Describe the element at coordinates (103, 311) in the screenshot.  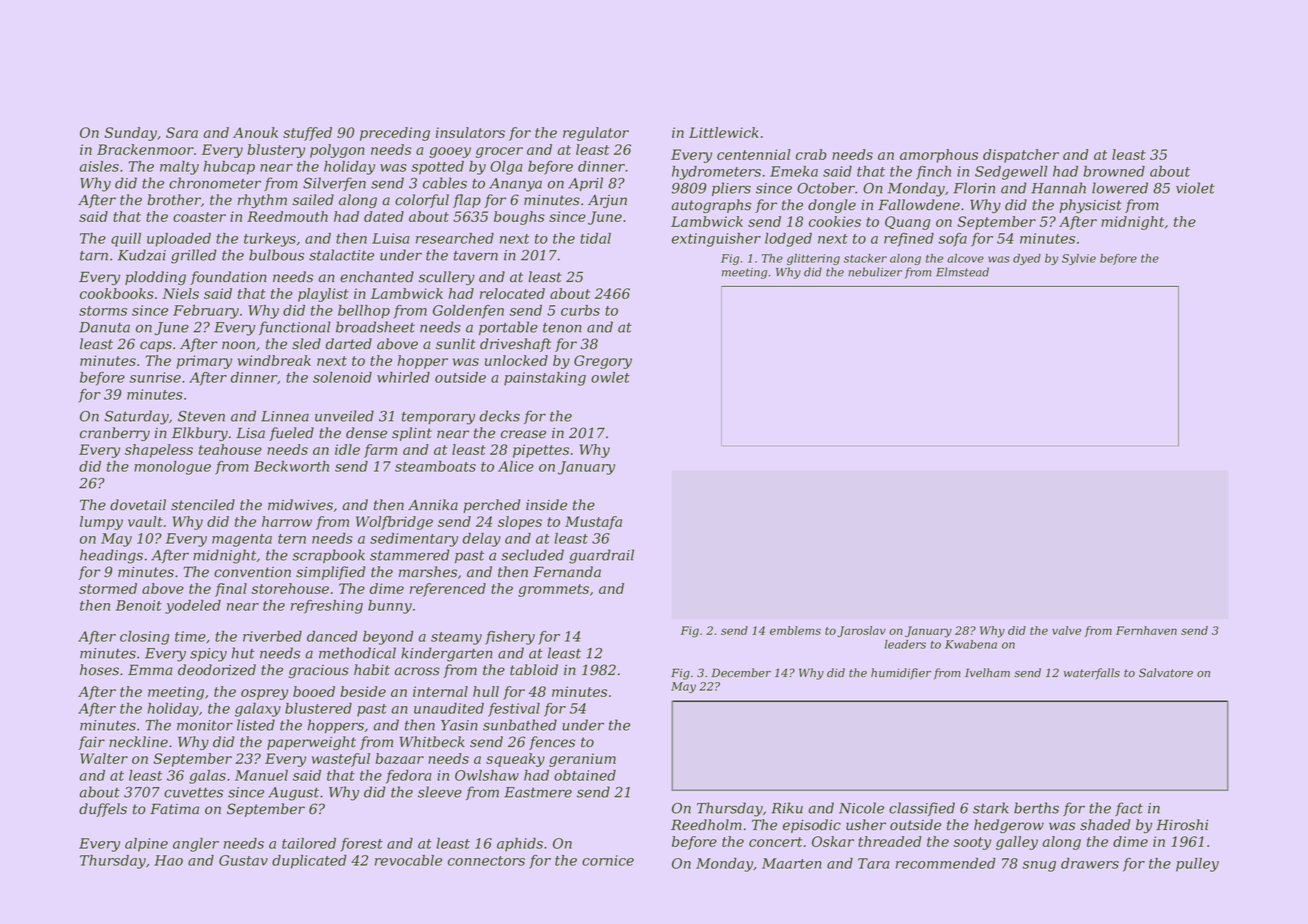
I see `storms` at that location.
